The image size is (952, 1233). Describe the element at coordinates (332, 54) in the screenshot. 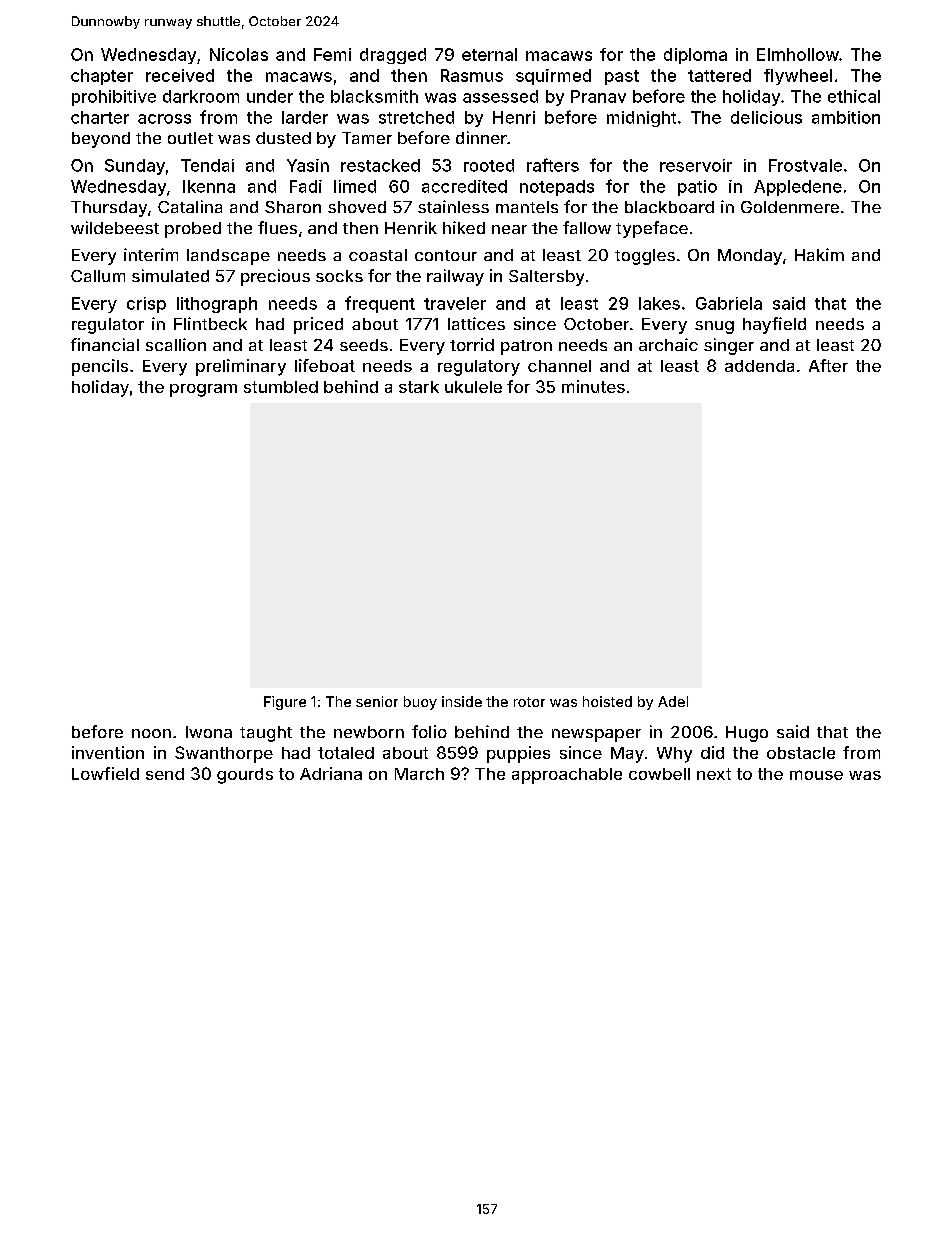

I see `Femi` at that location.
